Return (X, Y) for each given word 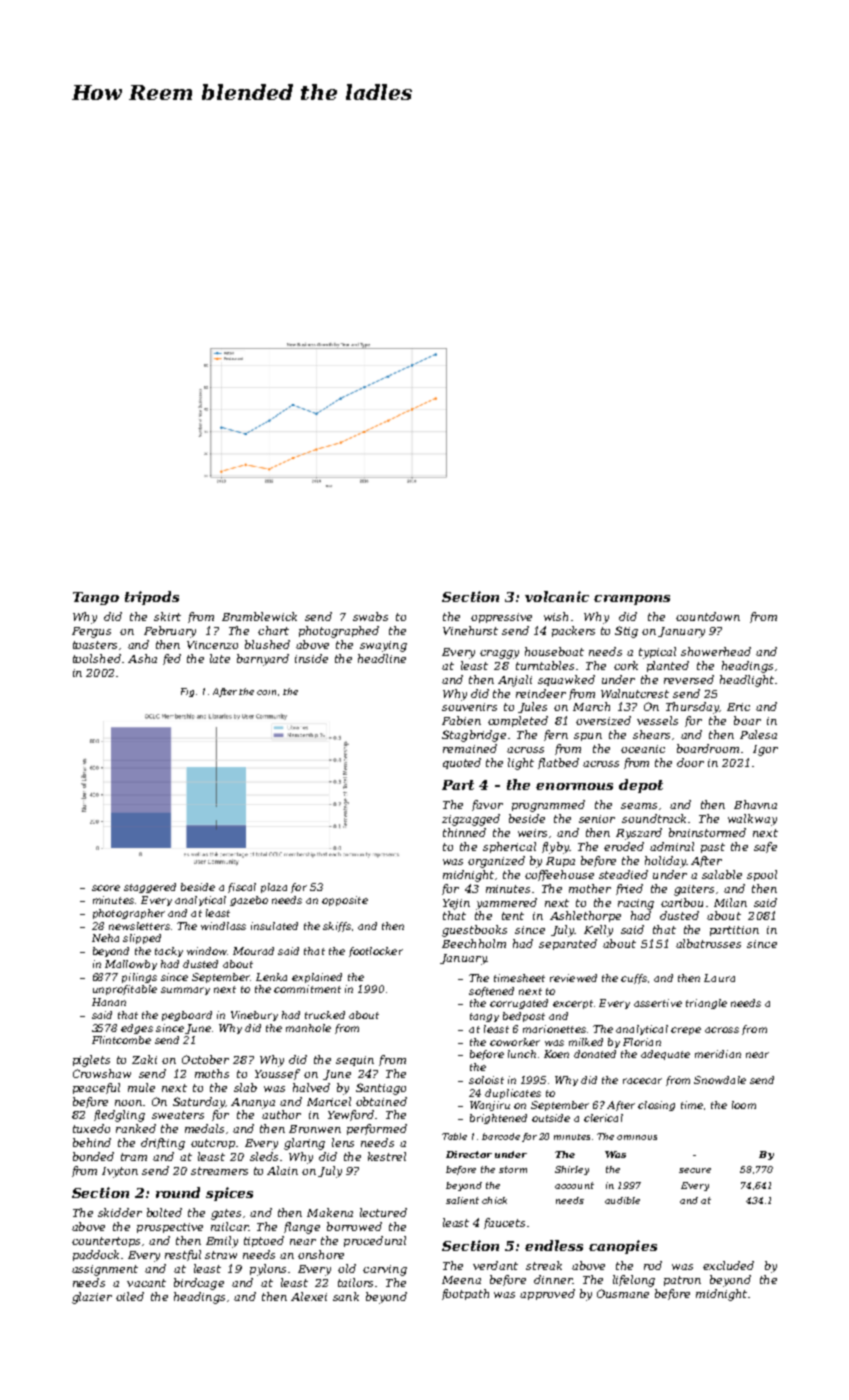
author (281, 1114)
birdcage (199, 1284)
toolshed (97, 658)
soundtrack (654, 818)
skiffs (337, 927)
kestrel (387, 1156)
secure (695, 1170)
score (106, 888)
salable (722, 874)
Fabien (461, 720)
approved (547, 1294)
